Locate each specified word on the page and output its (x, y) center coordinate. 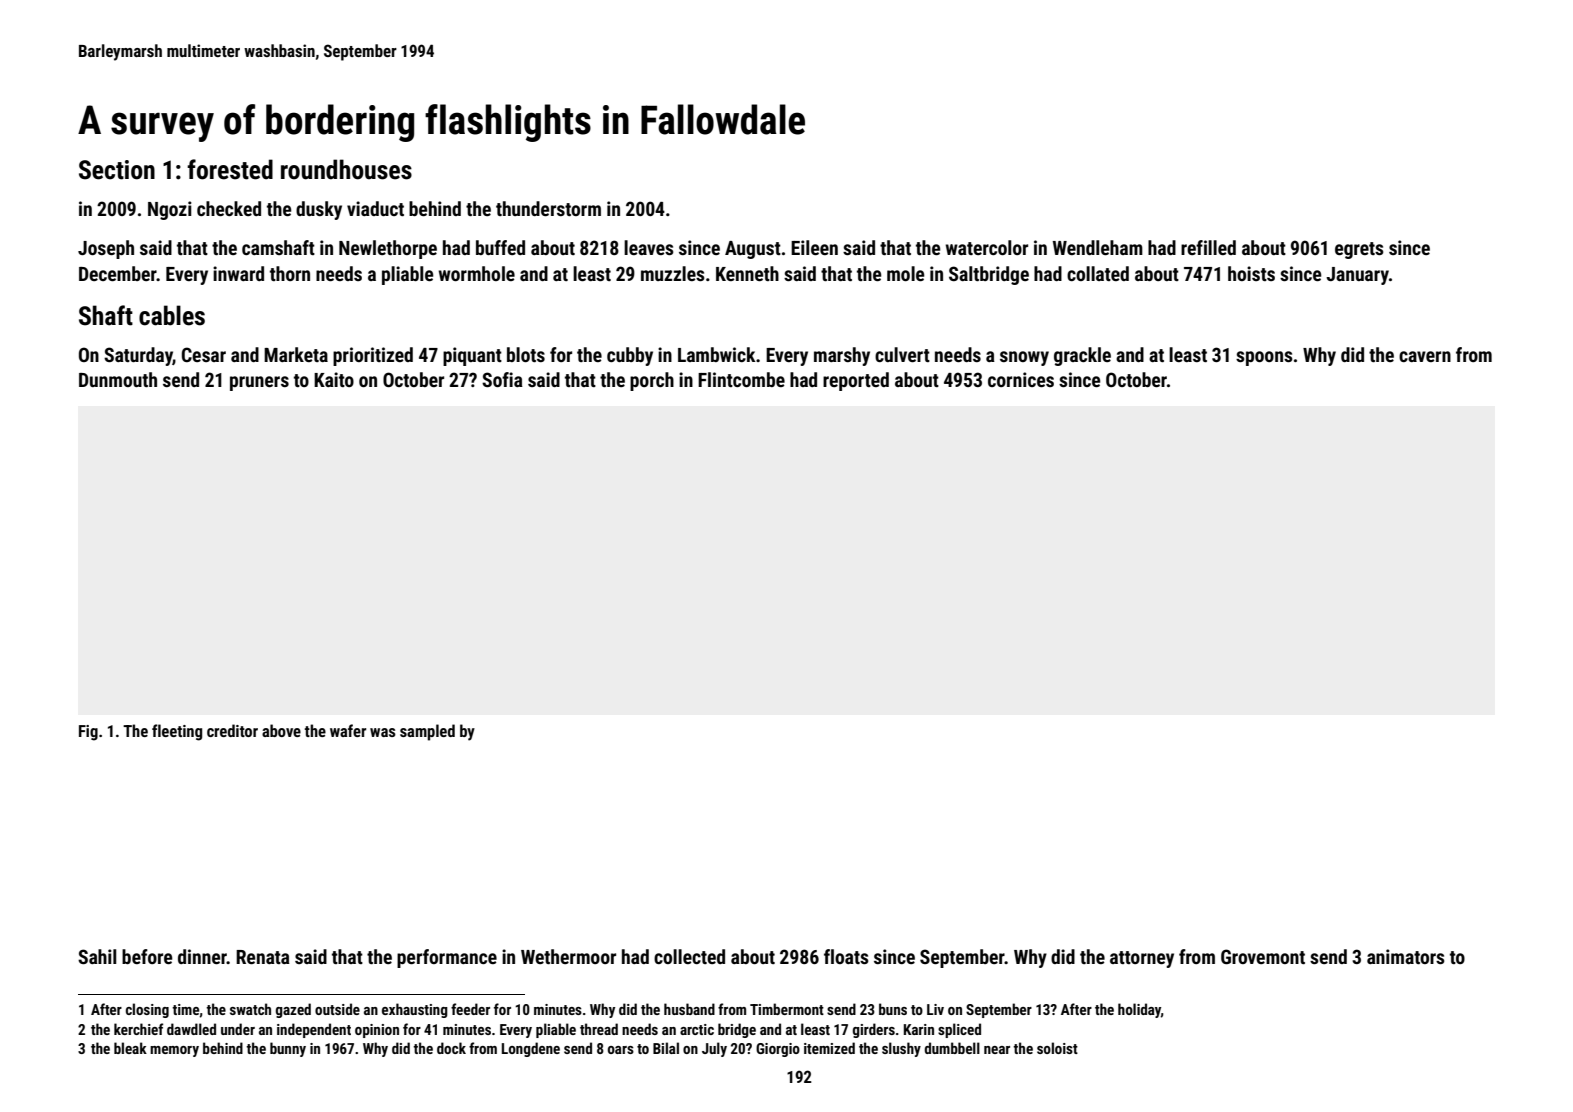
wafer (348, 730)
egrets (1359, 250)
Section (117, 170)
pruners (259, 383)
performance (447, 958)
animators (1406, 956)
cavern (1425, 356)
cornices (1021, 379)
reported (856, 381)
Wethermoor (568, 956)
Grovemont (1263, 956)
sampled (427, 732)
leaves (649, 247)
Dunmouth (118, 379)
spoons (1264, 358)
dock (451, 1048)
